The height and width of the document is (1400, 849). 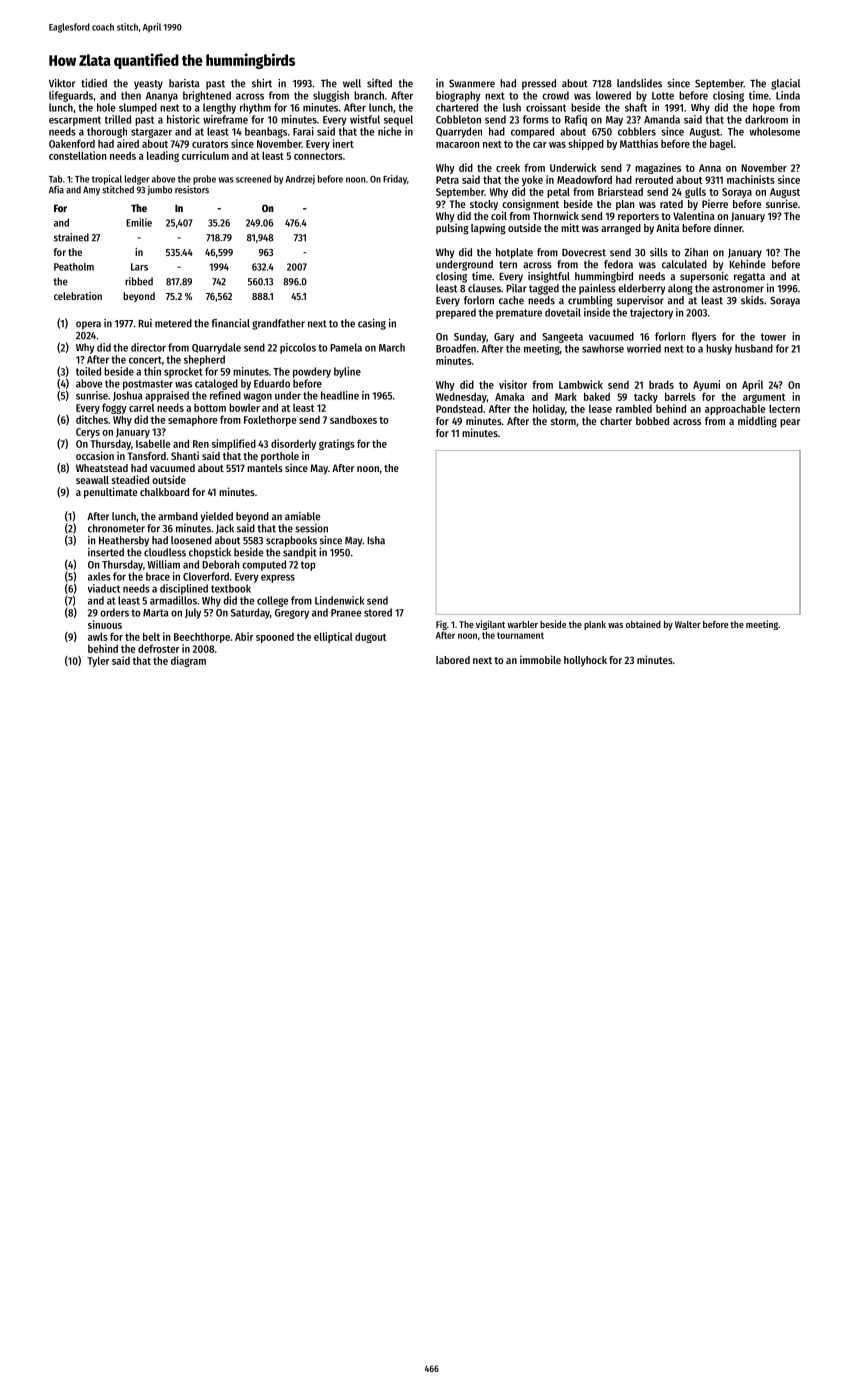 I want to click on Swanmere, so click(x=472, y=83).
